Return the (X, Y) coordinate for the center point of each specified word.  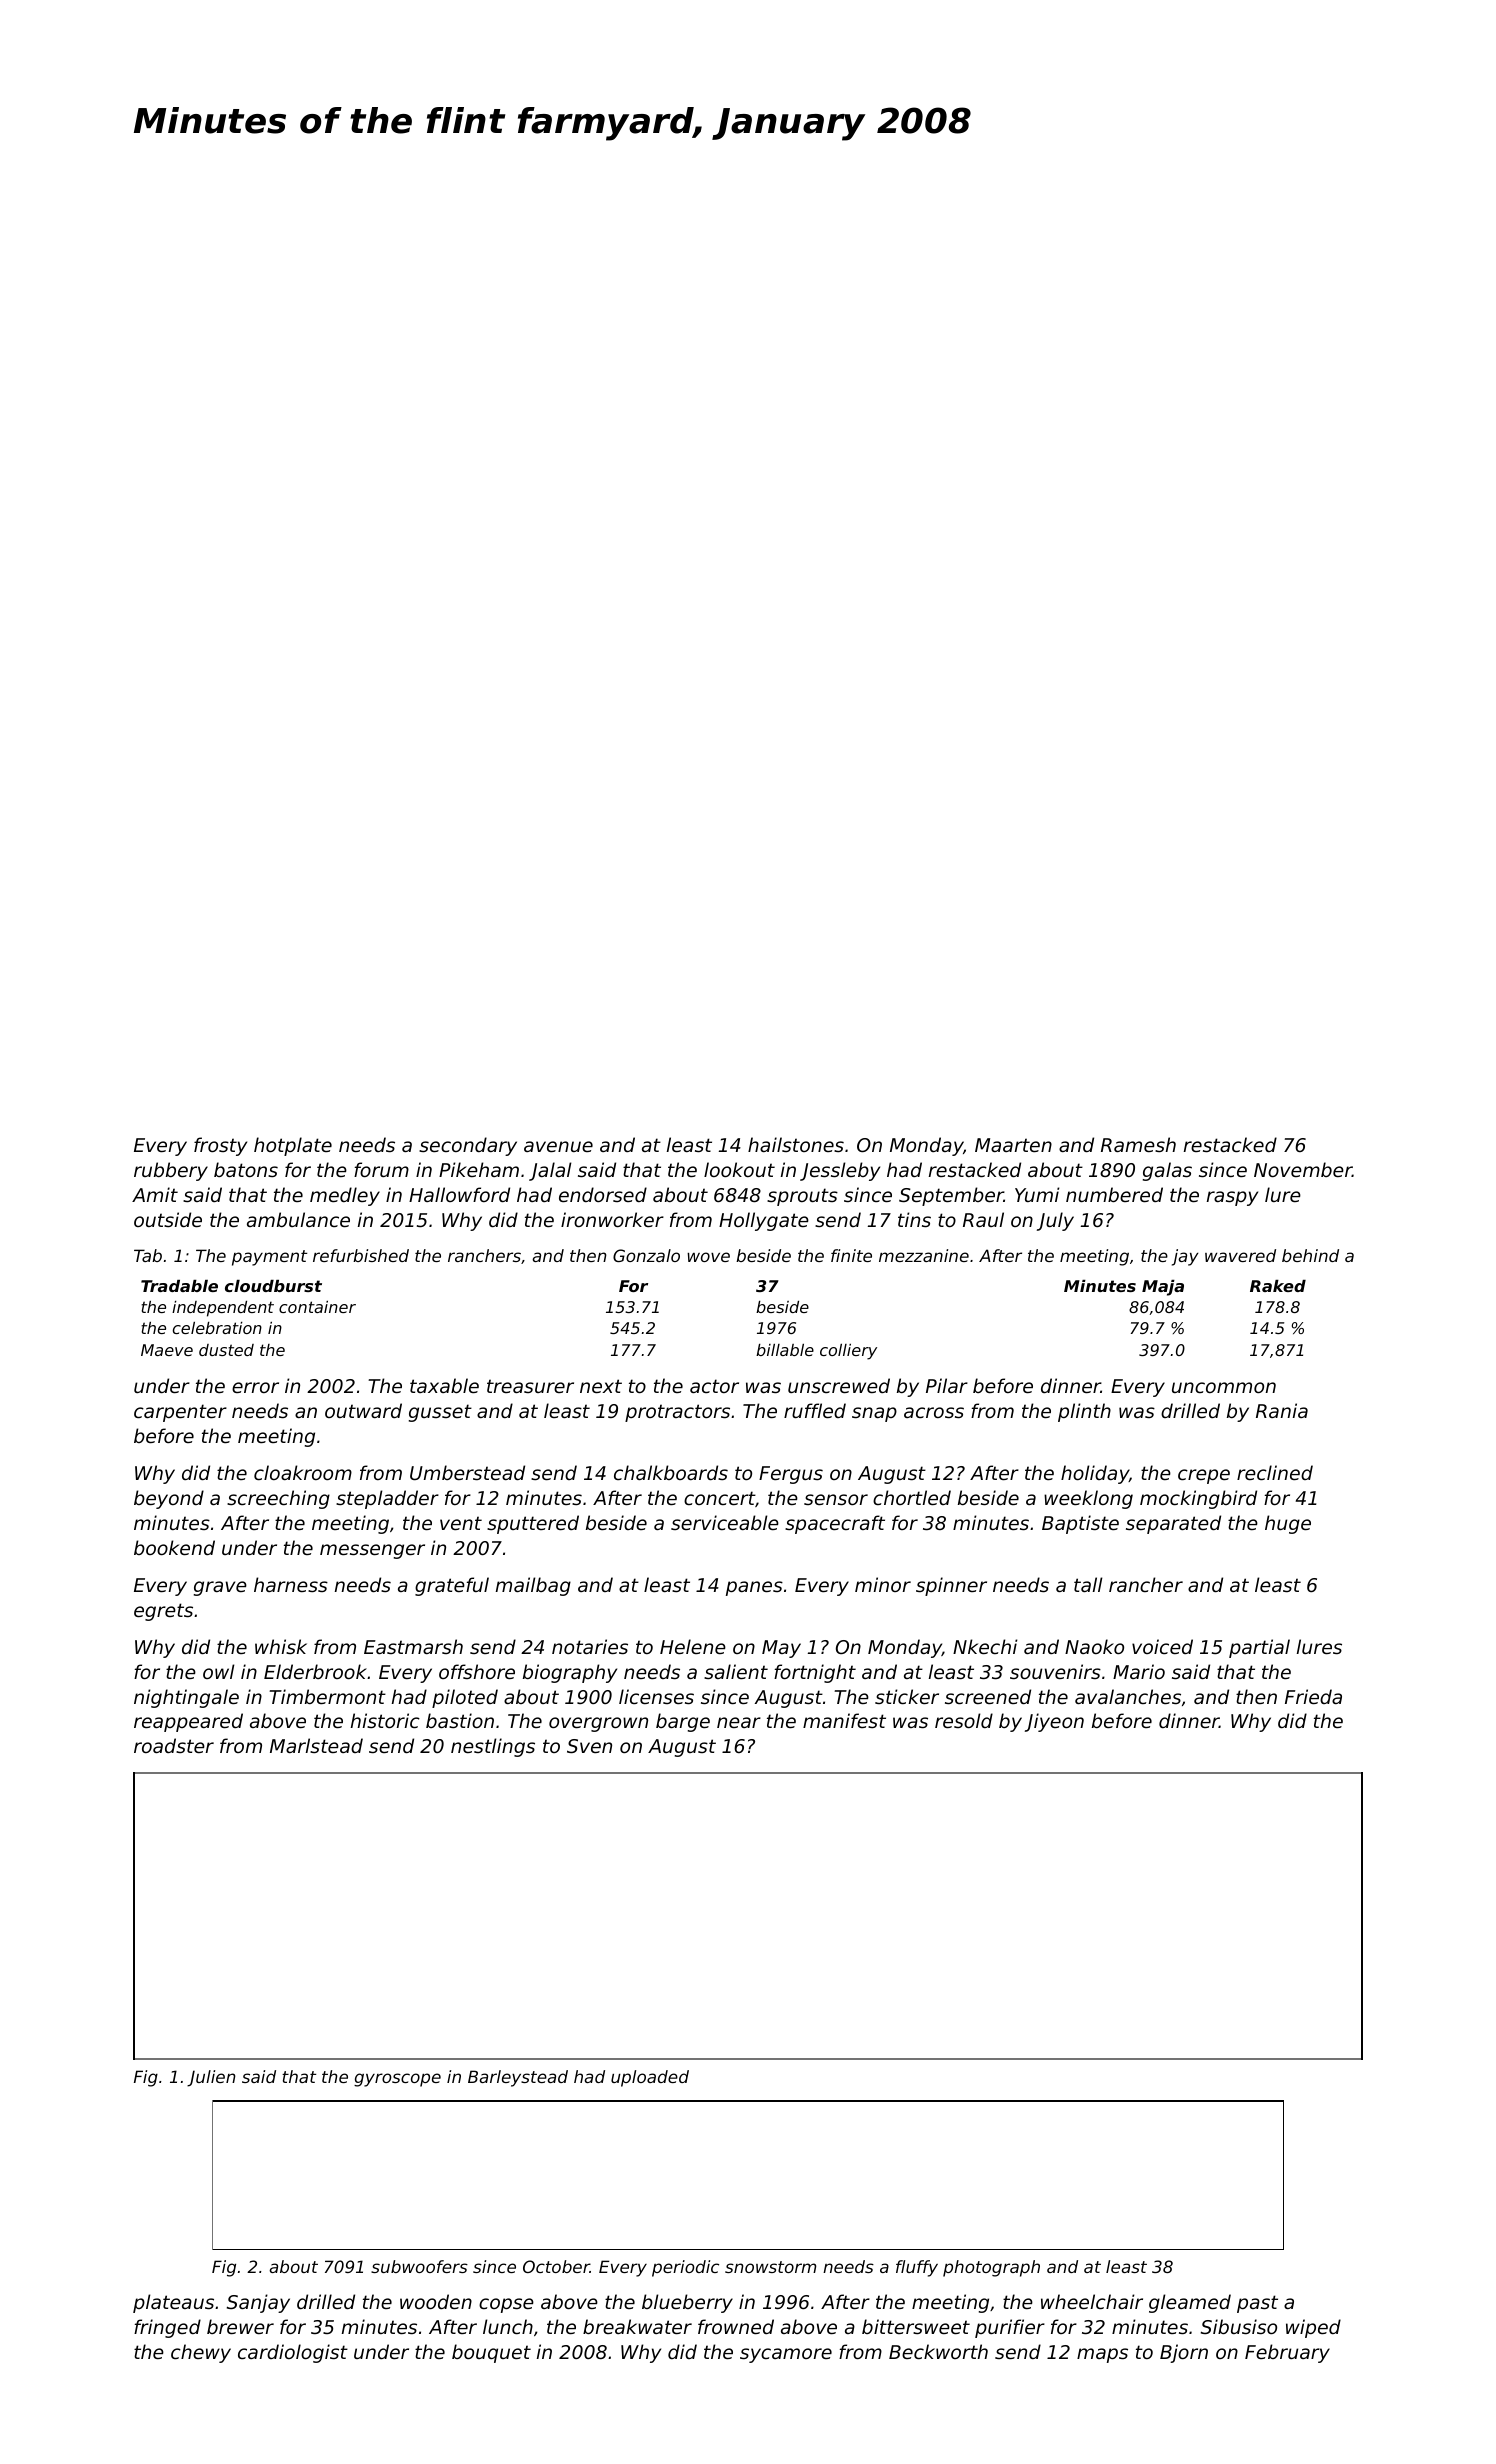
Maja (1163, 1288)
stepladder (387, 1499)
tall (1088, 1584)
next (601, 1386)
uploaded (650, 2078)
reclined (1275, 1472)
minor (883, 1584)
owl (218, 1671)
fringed (167, 2328)
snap (874, 1414)
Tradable (179, 1286)
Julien (211, 2078)
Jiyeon (1054, 1722)
